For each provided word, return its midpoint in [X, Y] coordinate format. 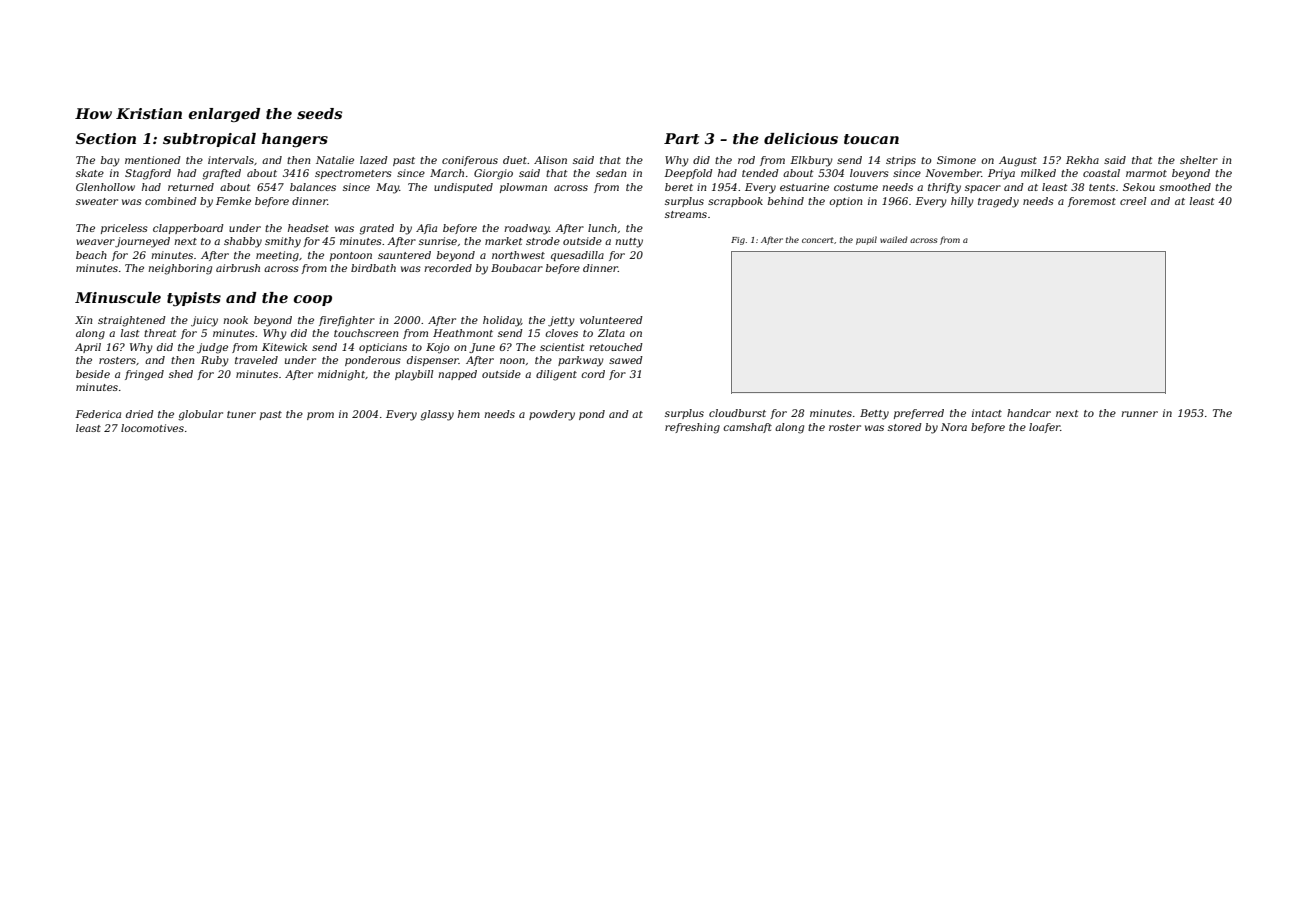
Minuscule [118, 297]
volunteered [611, 320]
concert [818, 240]
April [88, 348]
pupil [866, 240]
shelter [1199, 160]
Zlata [611, 333]
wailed [894, 239]
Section [106, 138]
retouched [616, 347]
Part [681, 138]
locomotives [152, 428]
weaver [95, 242]
